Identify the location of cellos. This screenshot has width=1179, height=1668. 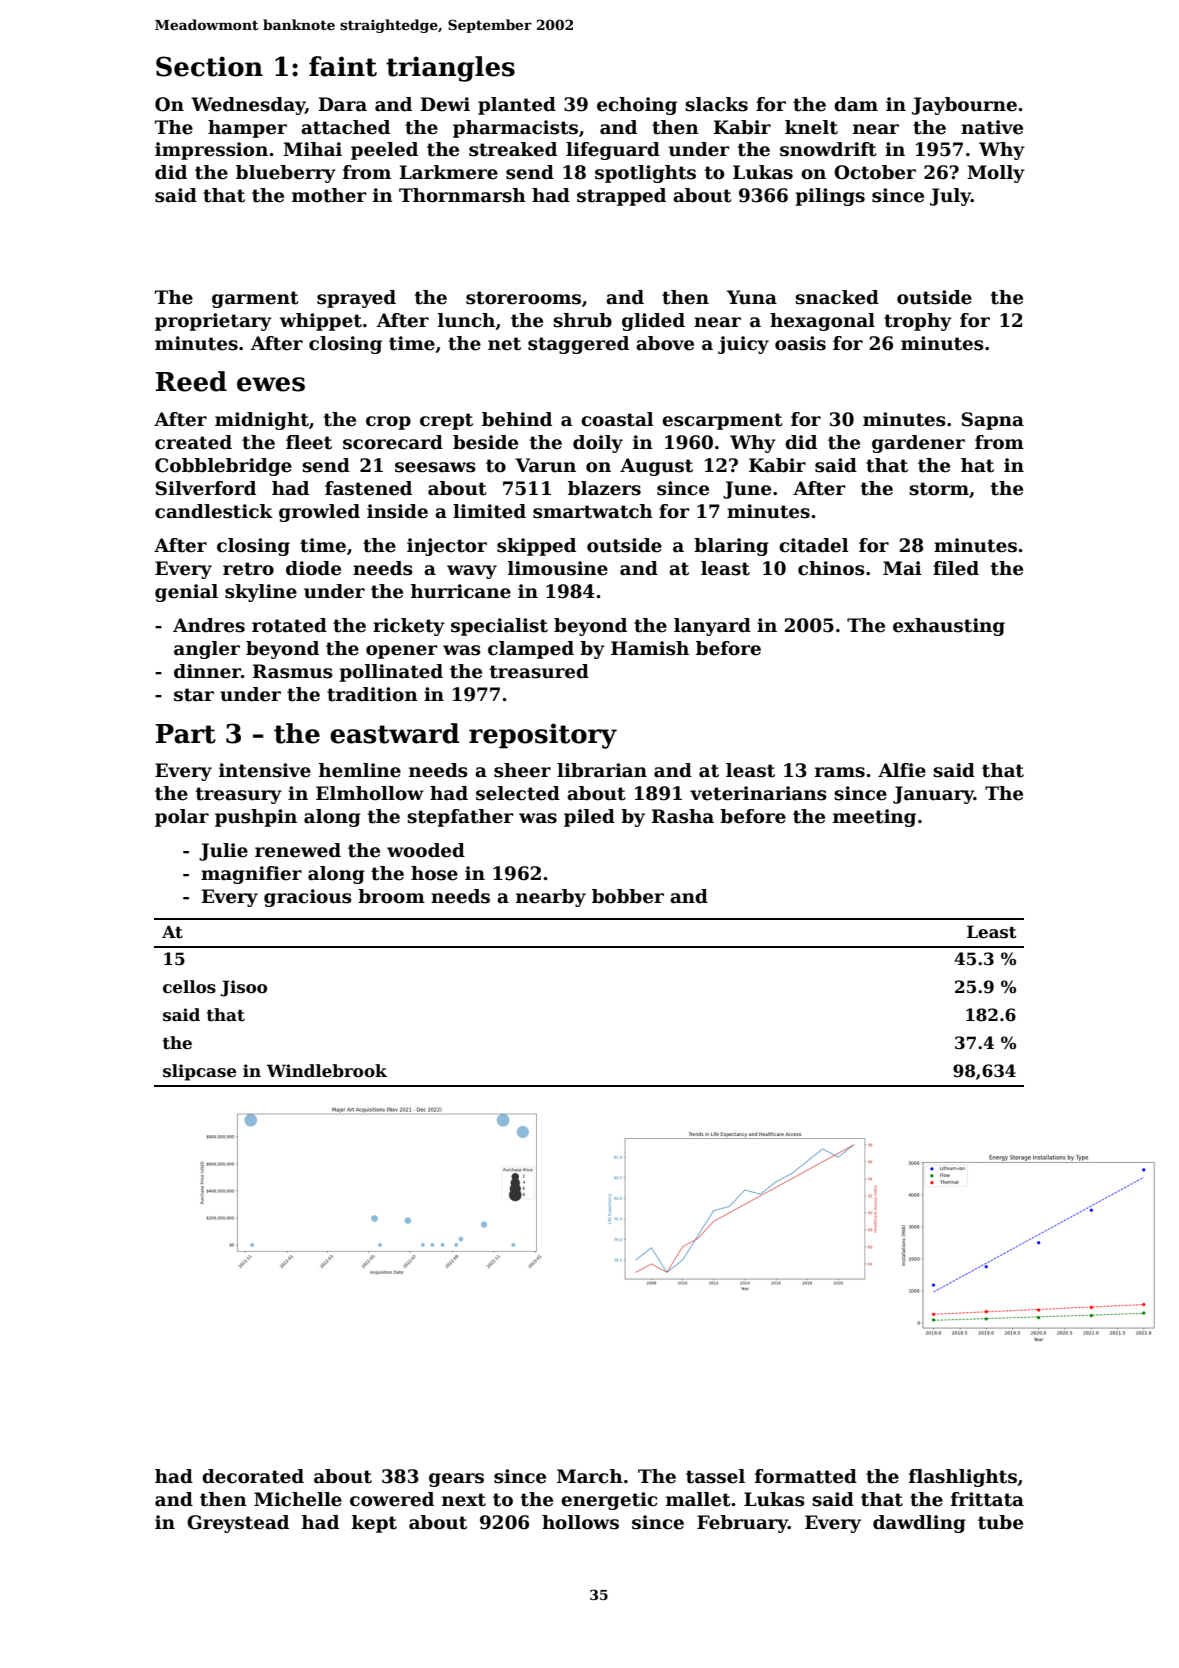
(189, 987).
